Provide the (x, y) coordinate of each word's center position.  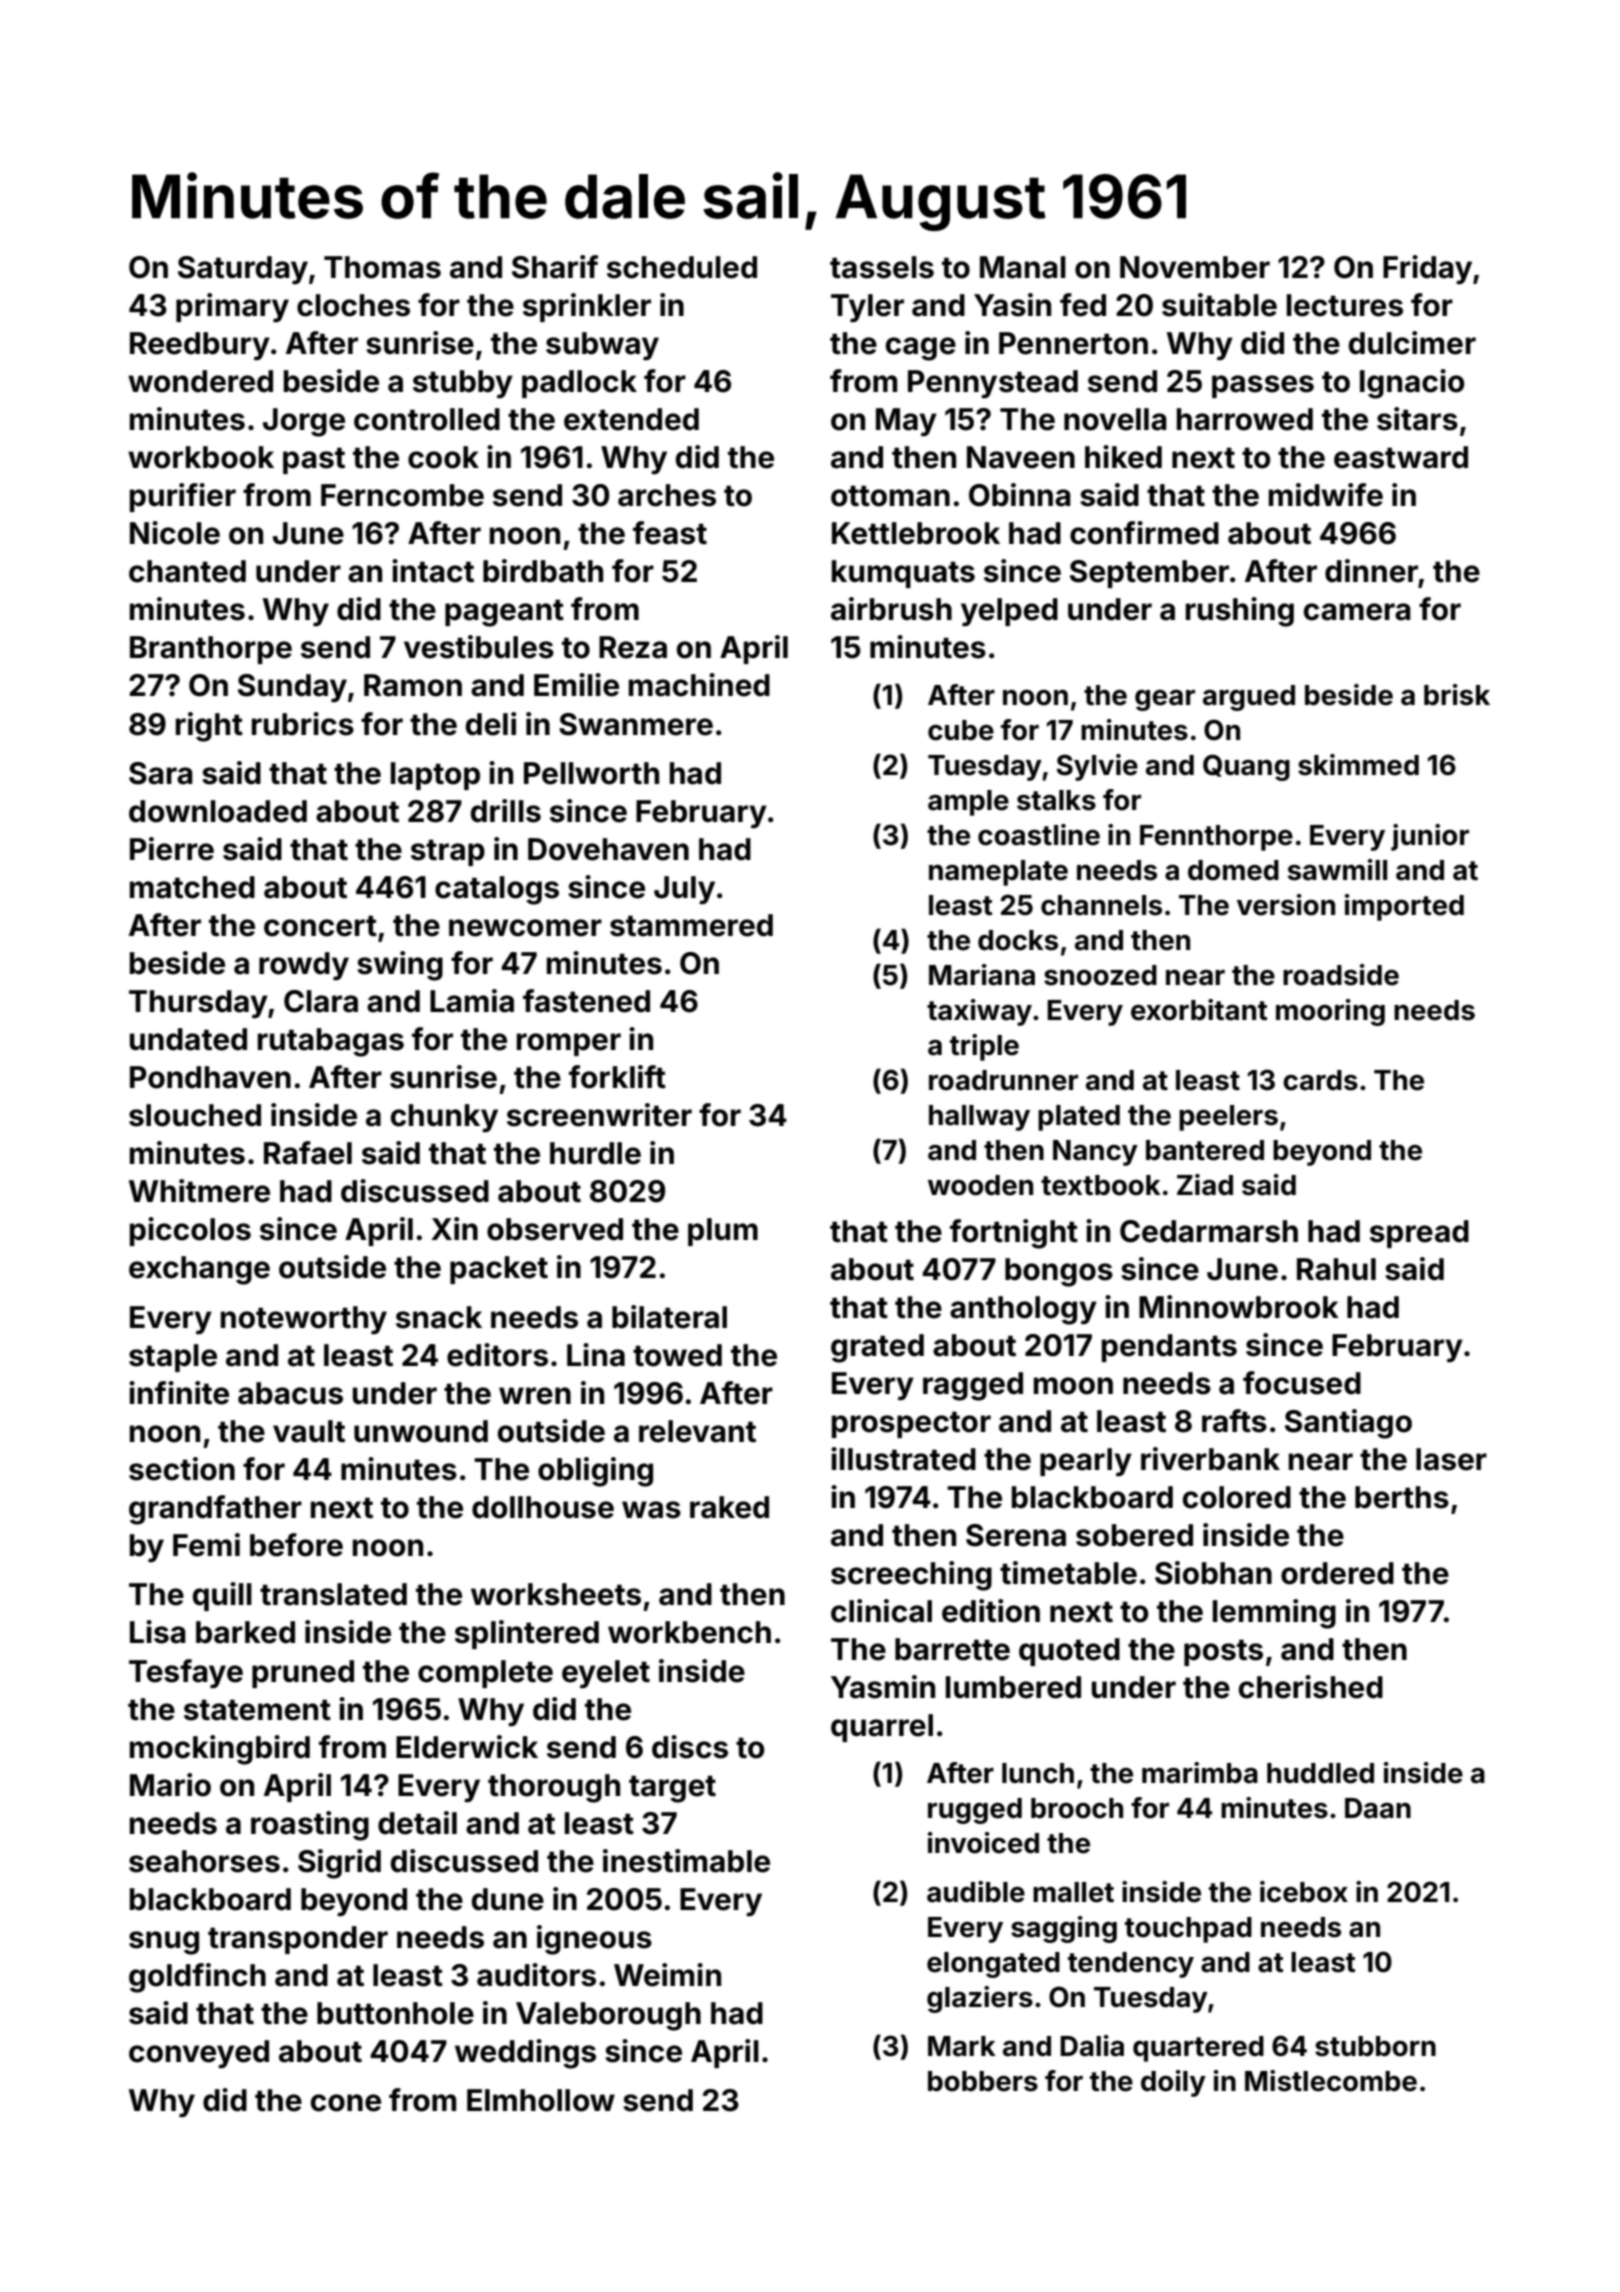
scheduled (682, 267)
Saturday (243, 270)
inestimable (686, 1861)
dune (508, 1899)
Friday (1427, 269)
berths (1402, 1497)
